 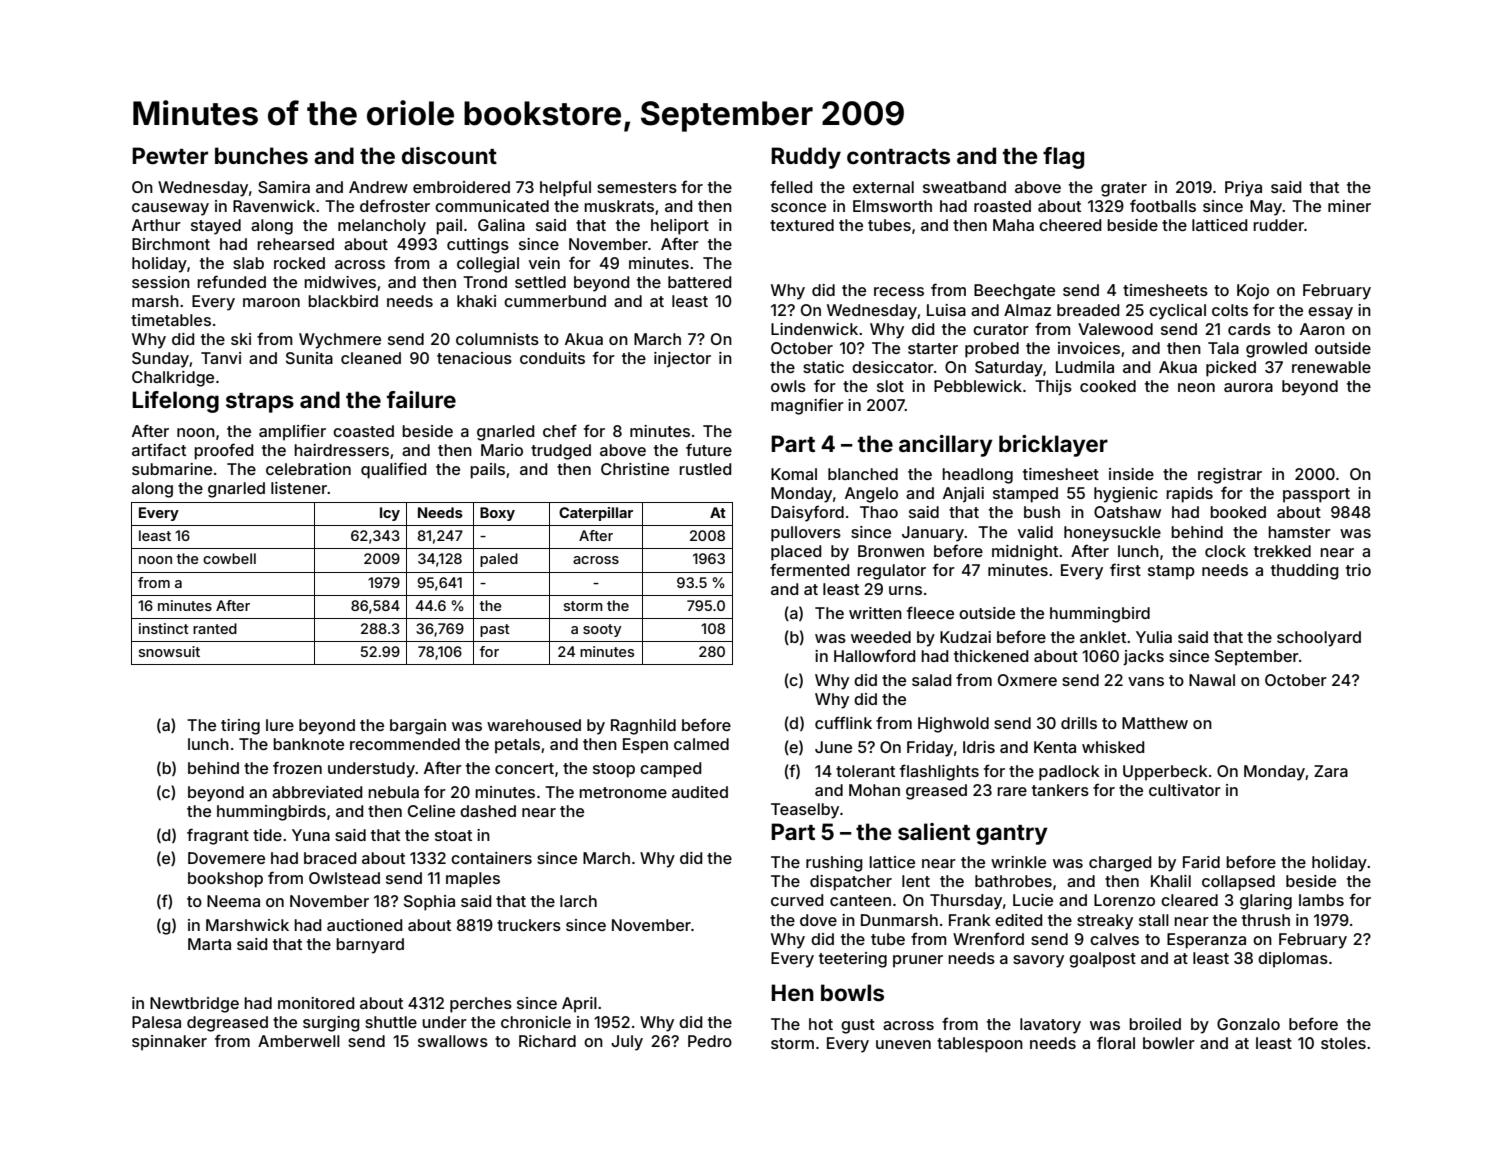 I want to click on regulator, so click(x=891, y=572).
